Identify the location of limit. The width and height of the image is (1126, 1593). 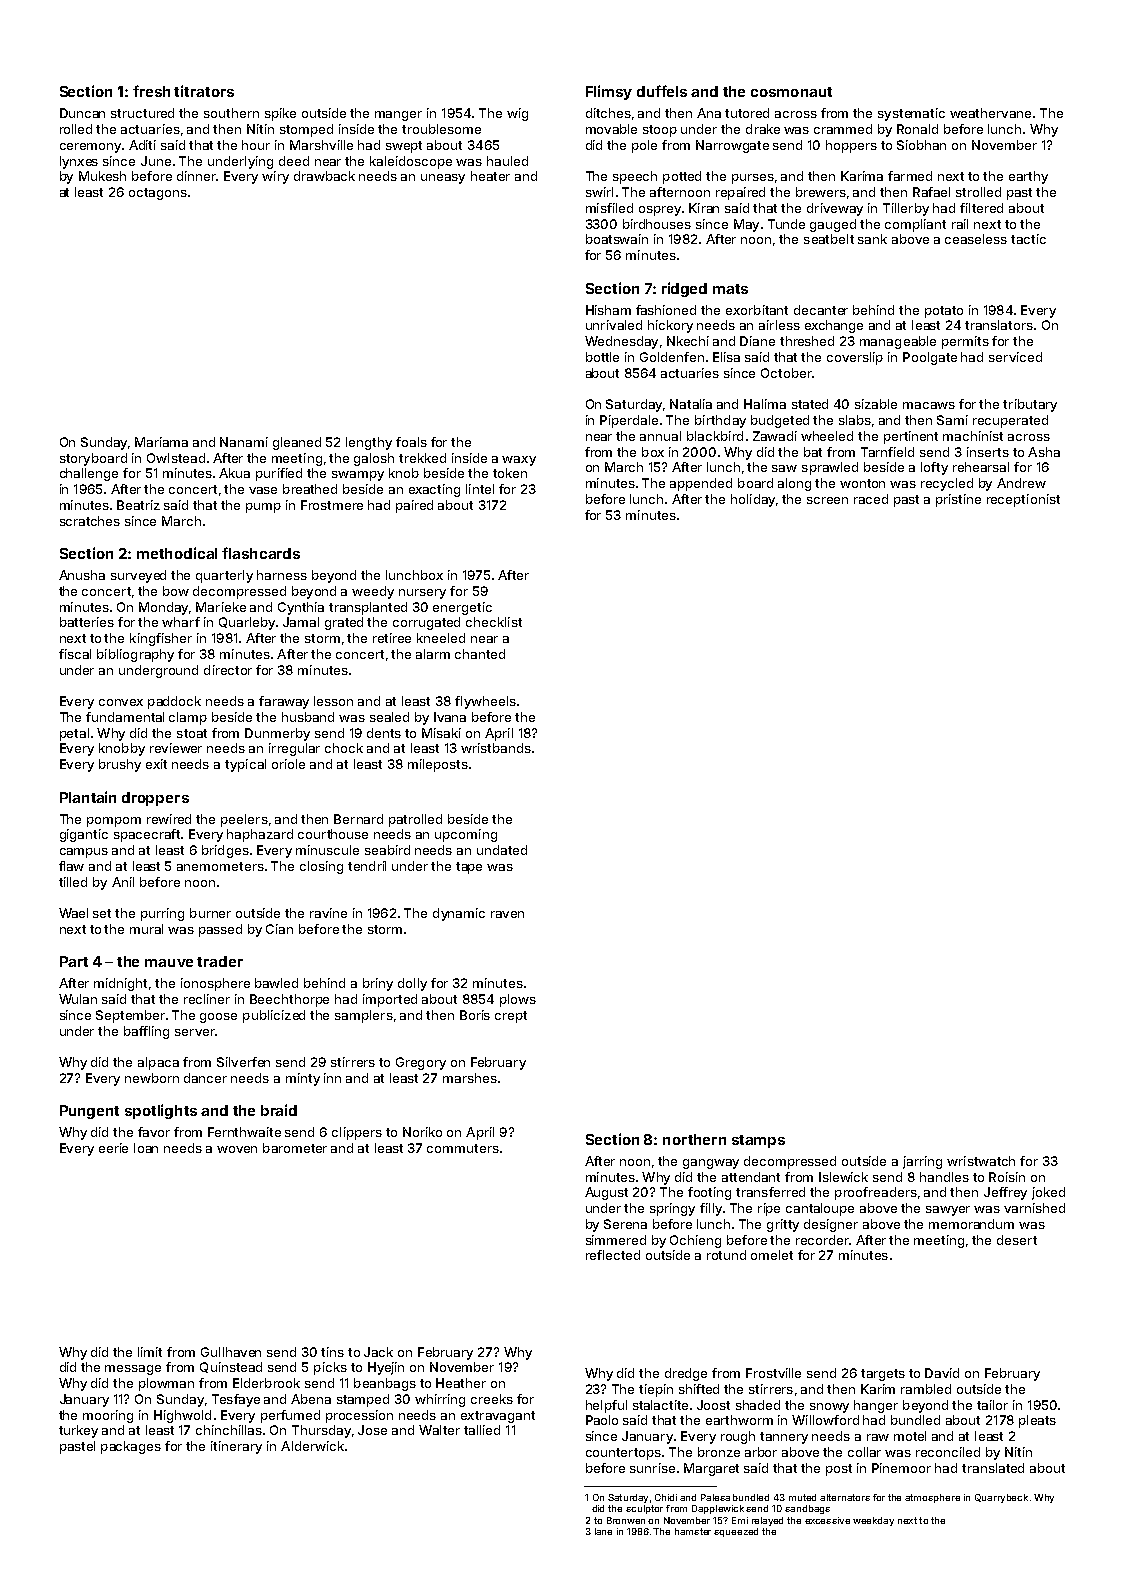
(150, 1352).
